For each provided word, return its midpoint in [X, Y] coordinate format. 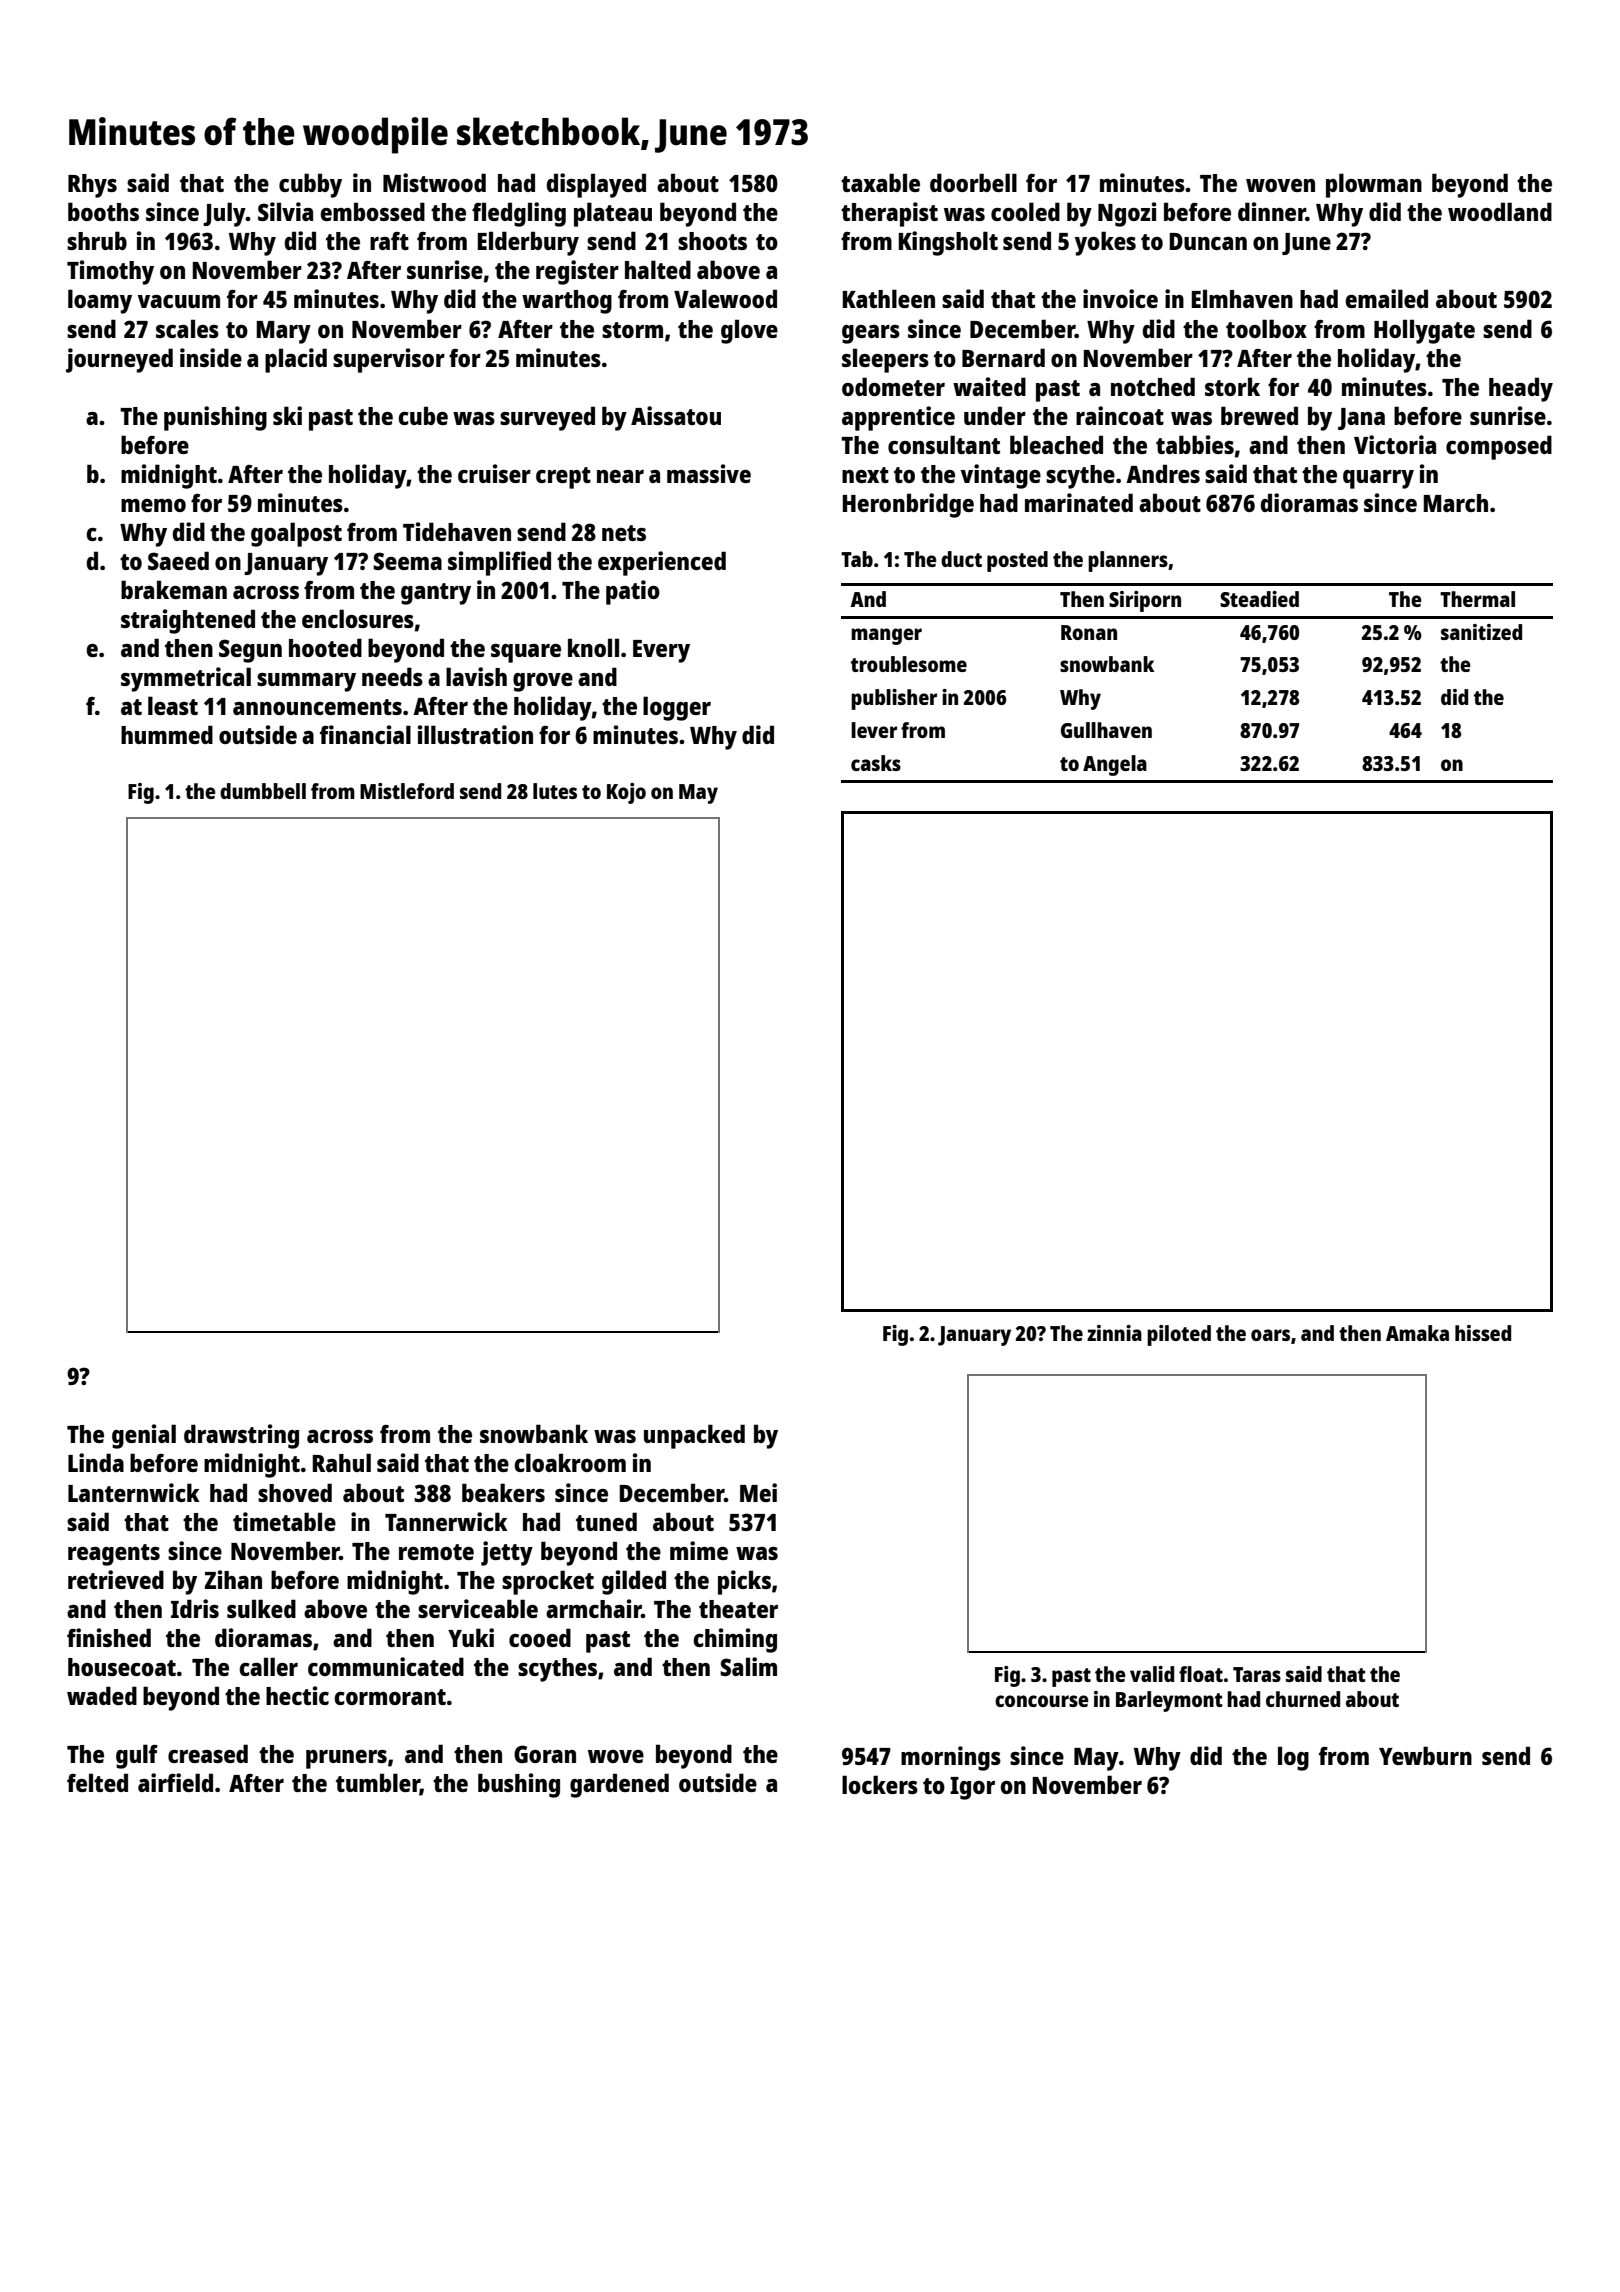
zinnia [1114, 1333]
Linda [96, 1462]
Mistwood [434, 182]
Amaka [1417, 1333]
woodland [1500, 211]
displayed [596, 185]
